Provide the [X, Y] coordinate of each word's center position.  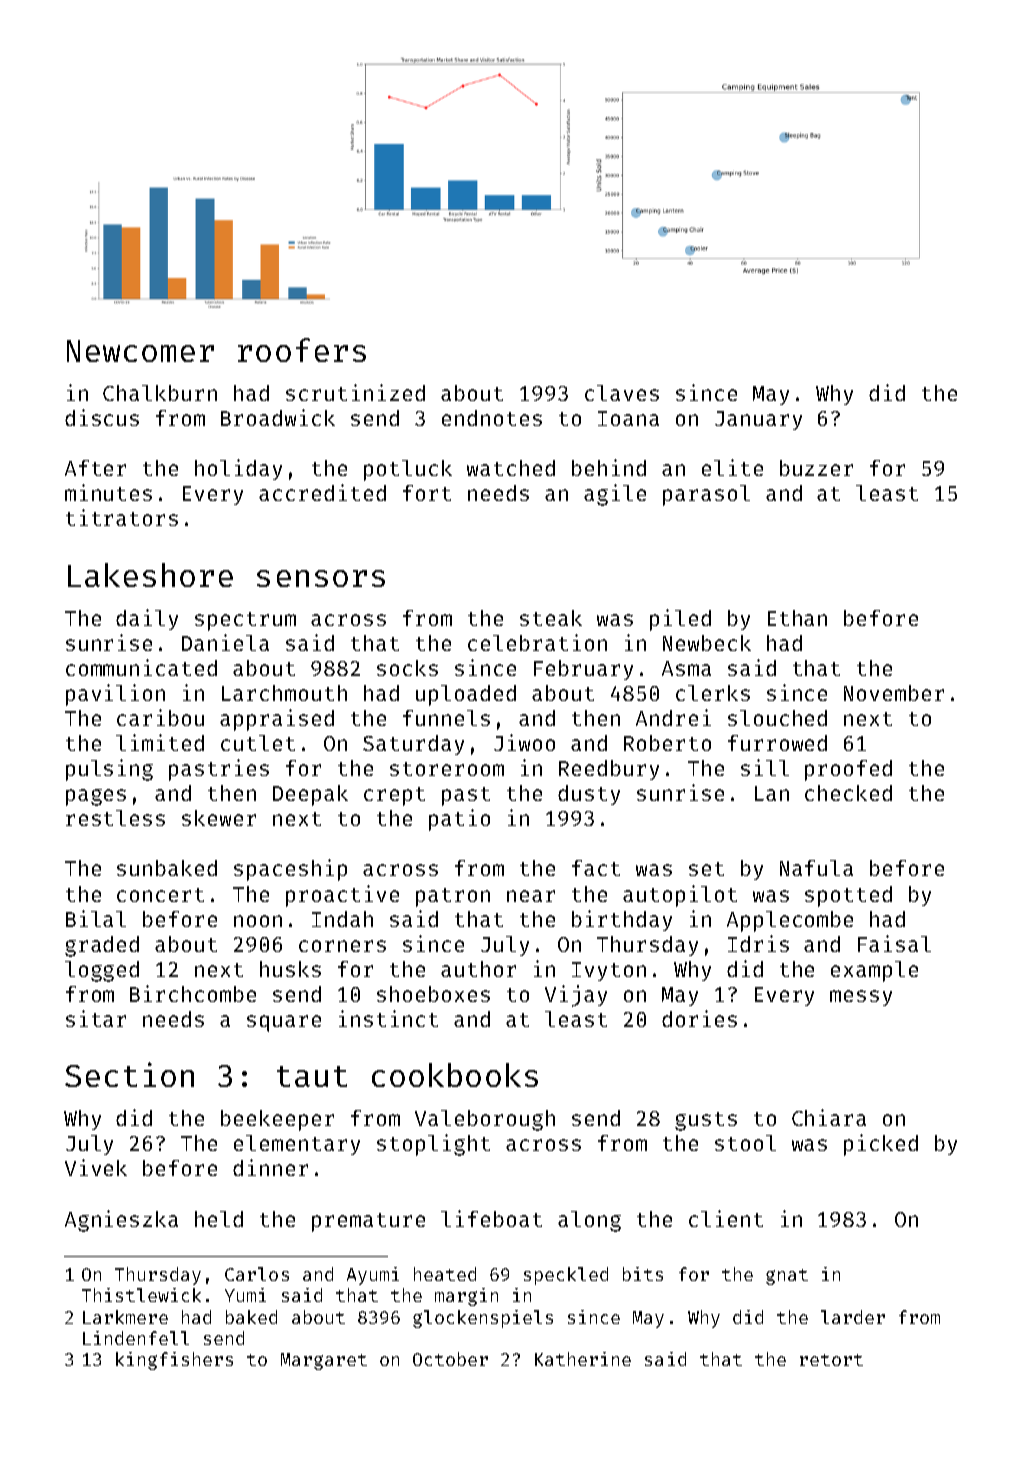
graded [102, 946]
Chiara [829, 1117]
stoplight [433, 1145]
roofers [302, 350]
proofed [848, 770]
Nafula [816, 868]
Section [129, 1074]
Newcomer [140, 351]
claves [622, 393]
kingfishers [174, 1361]
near [531, 896]
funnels [446, 718]
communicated [141, 667]
